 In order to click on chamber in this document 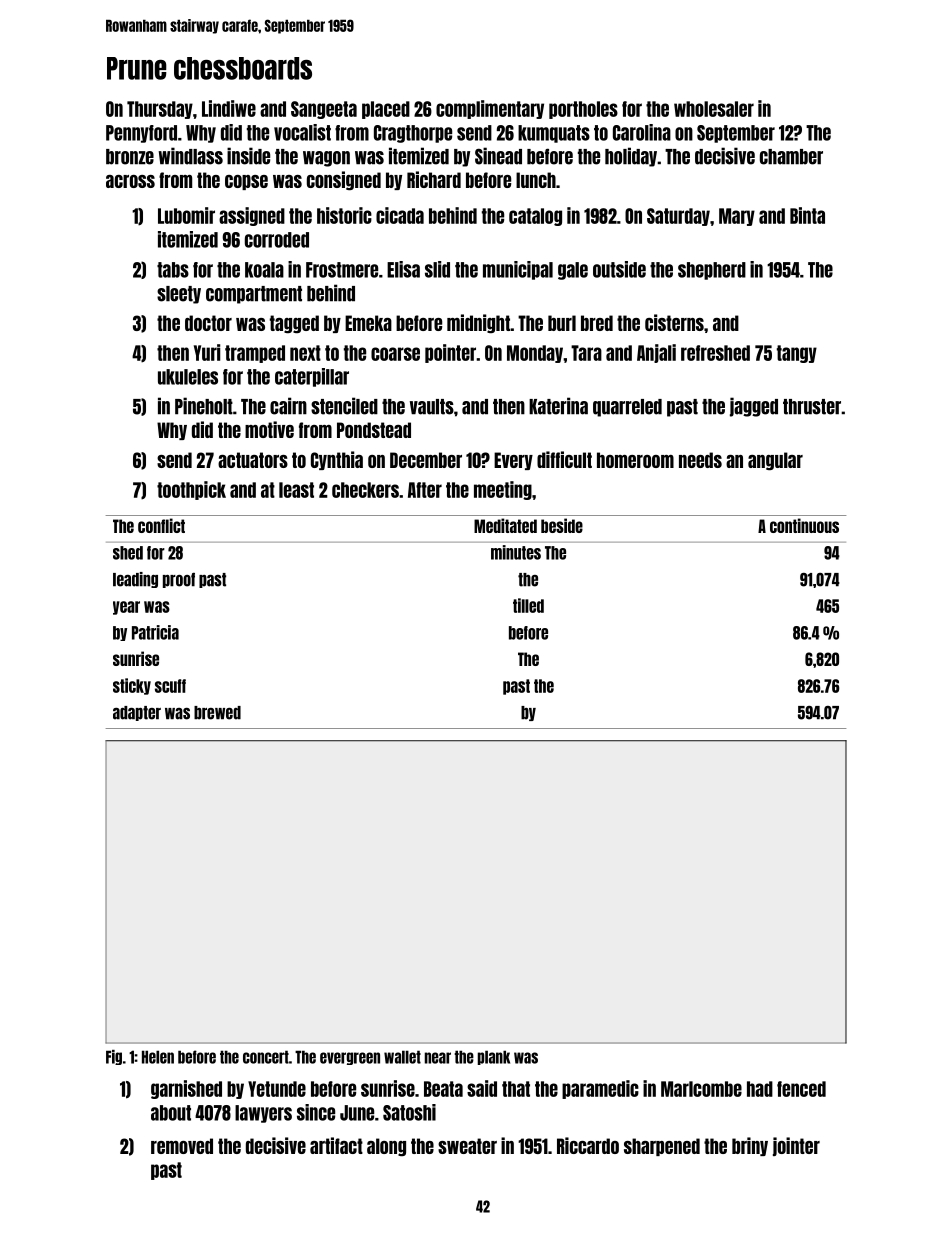, I will do `click(791, 157)`.
